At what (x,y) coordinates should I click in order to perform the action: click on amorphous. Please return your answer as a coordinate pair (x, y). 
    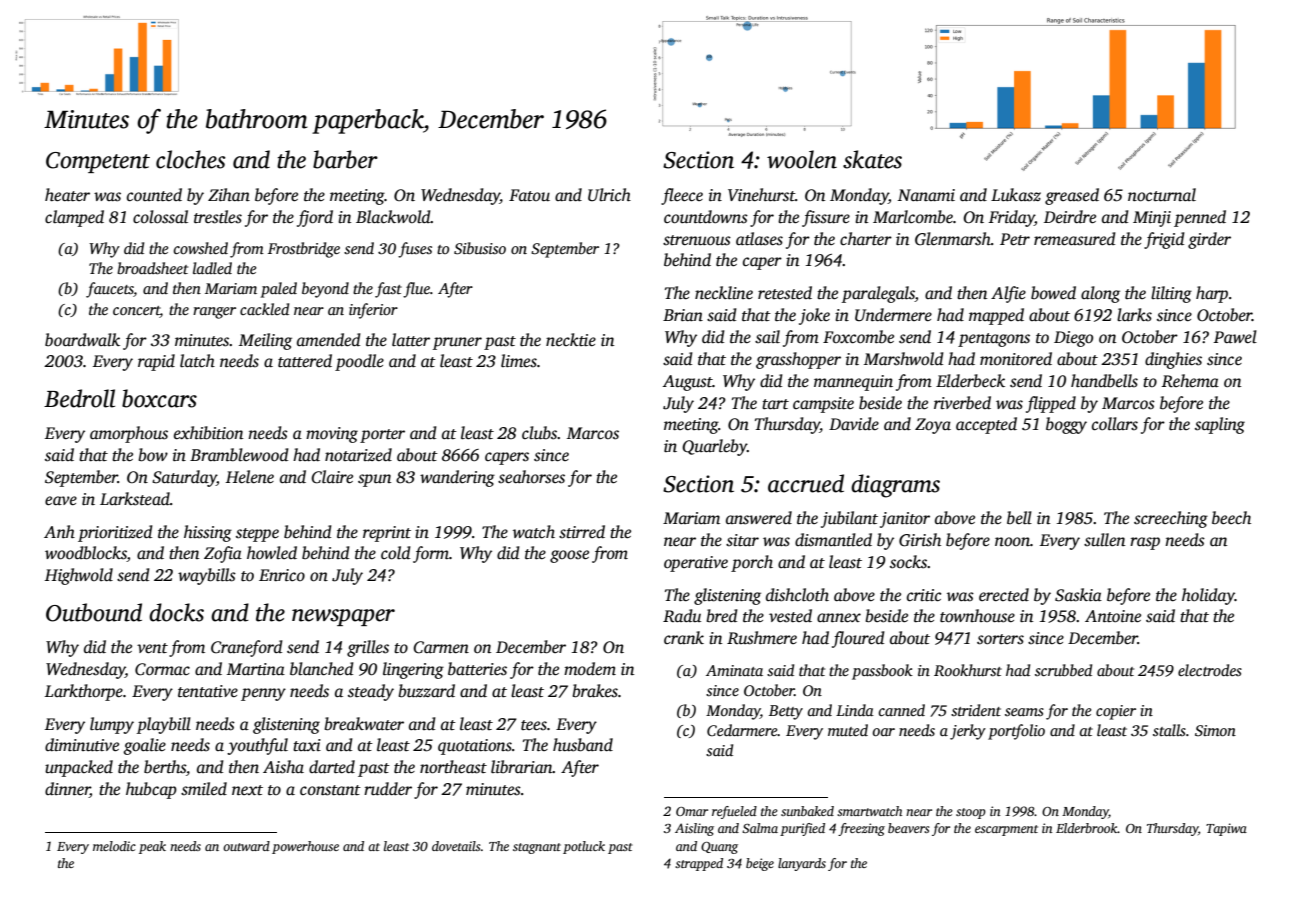
    Looking at the image, I should click on (129, 434).
